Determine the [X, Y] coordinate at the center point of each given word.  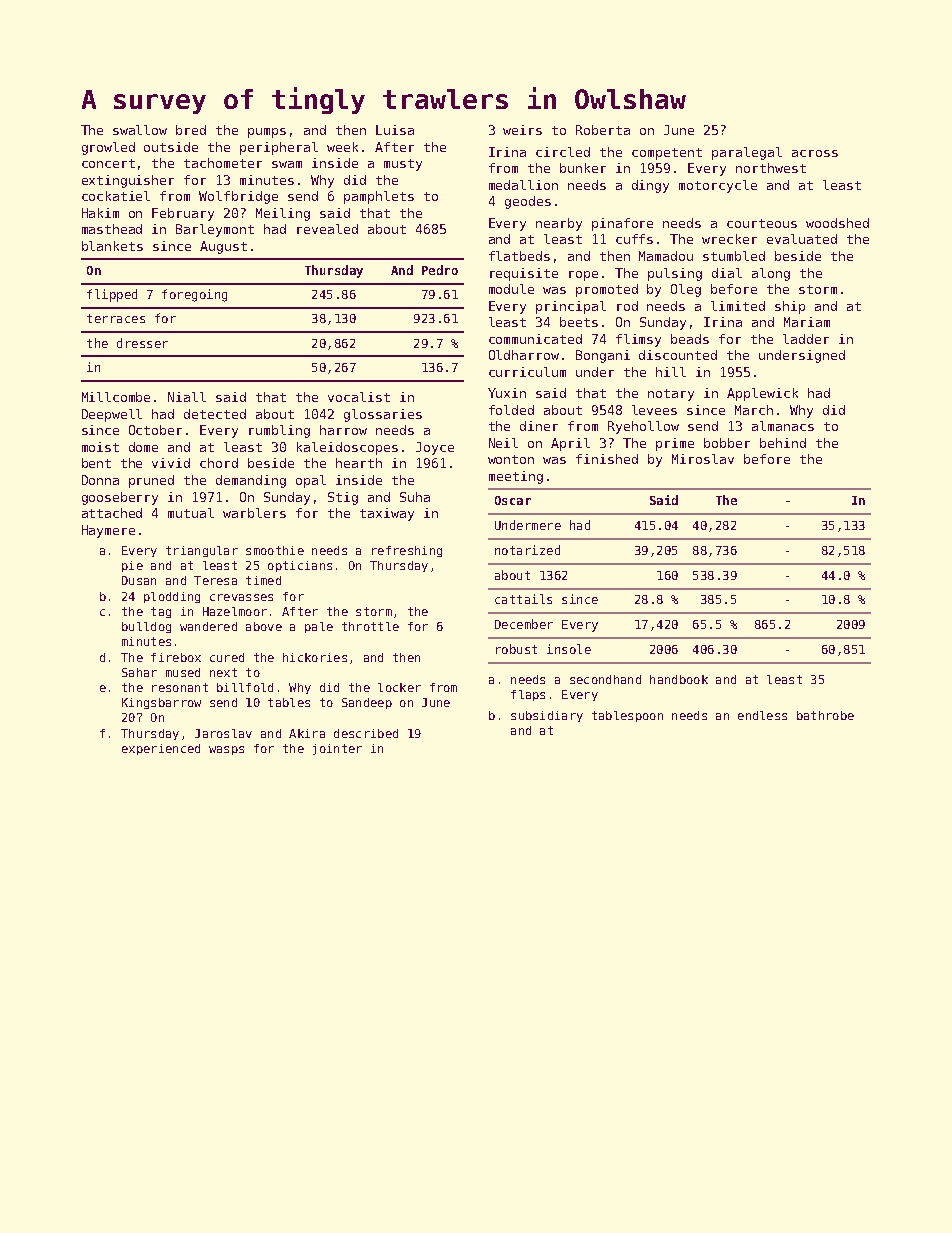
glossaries [383, 415]
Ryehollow [643, 427]
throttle [370, 626]
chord [219, 463]
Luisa [395, 130]
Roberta [603, 130]
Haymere [108, 531]
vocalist [359, 397]
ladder [806, 339]
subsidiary [547, 716]
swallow [140, 130]
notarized [527, 550]
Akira [307, 733]
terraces [116, 318]
